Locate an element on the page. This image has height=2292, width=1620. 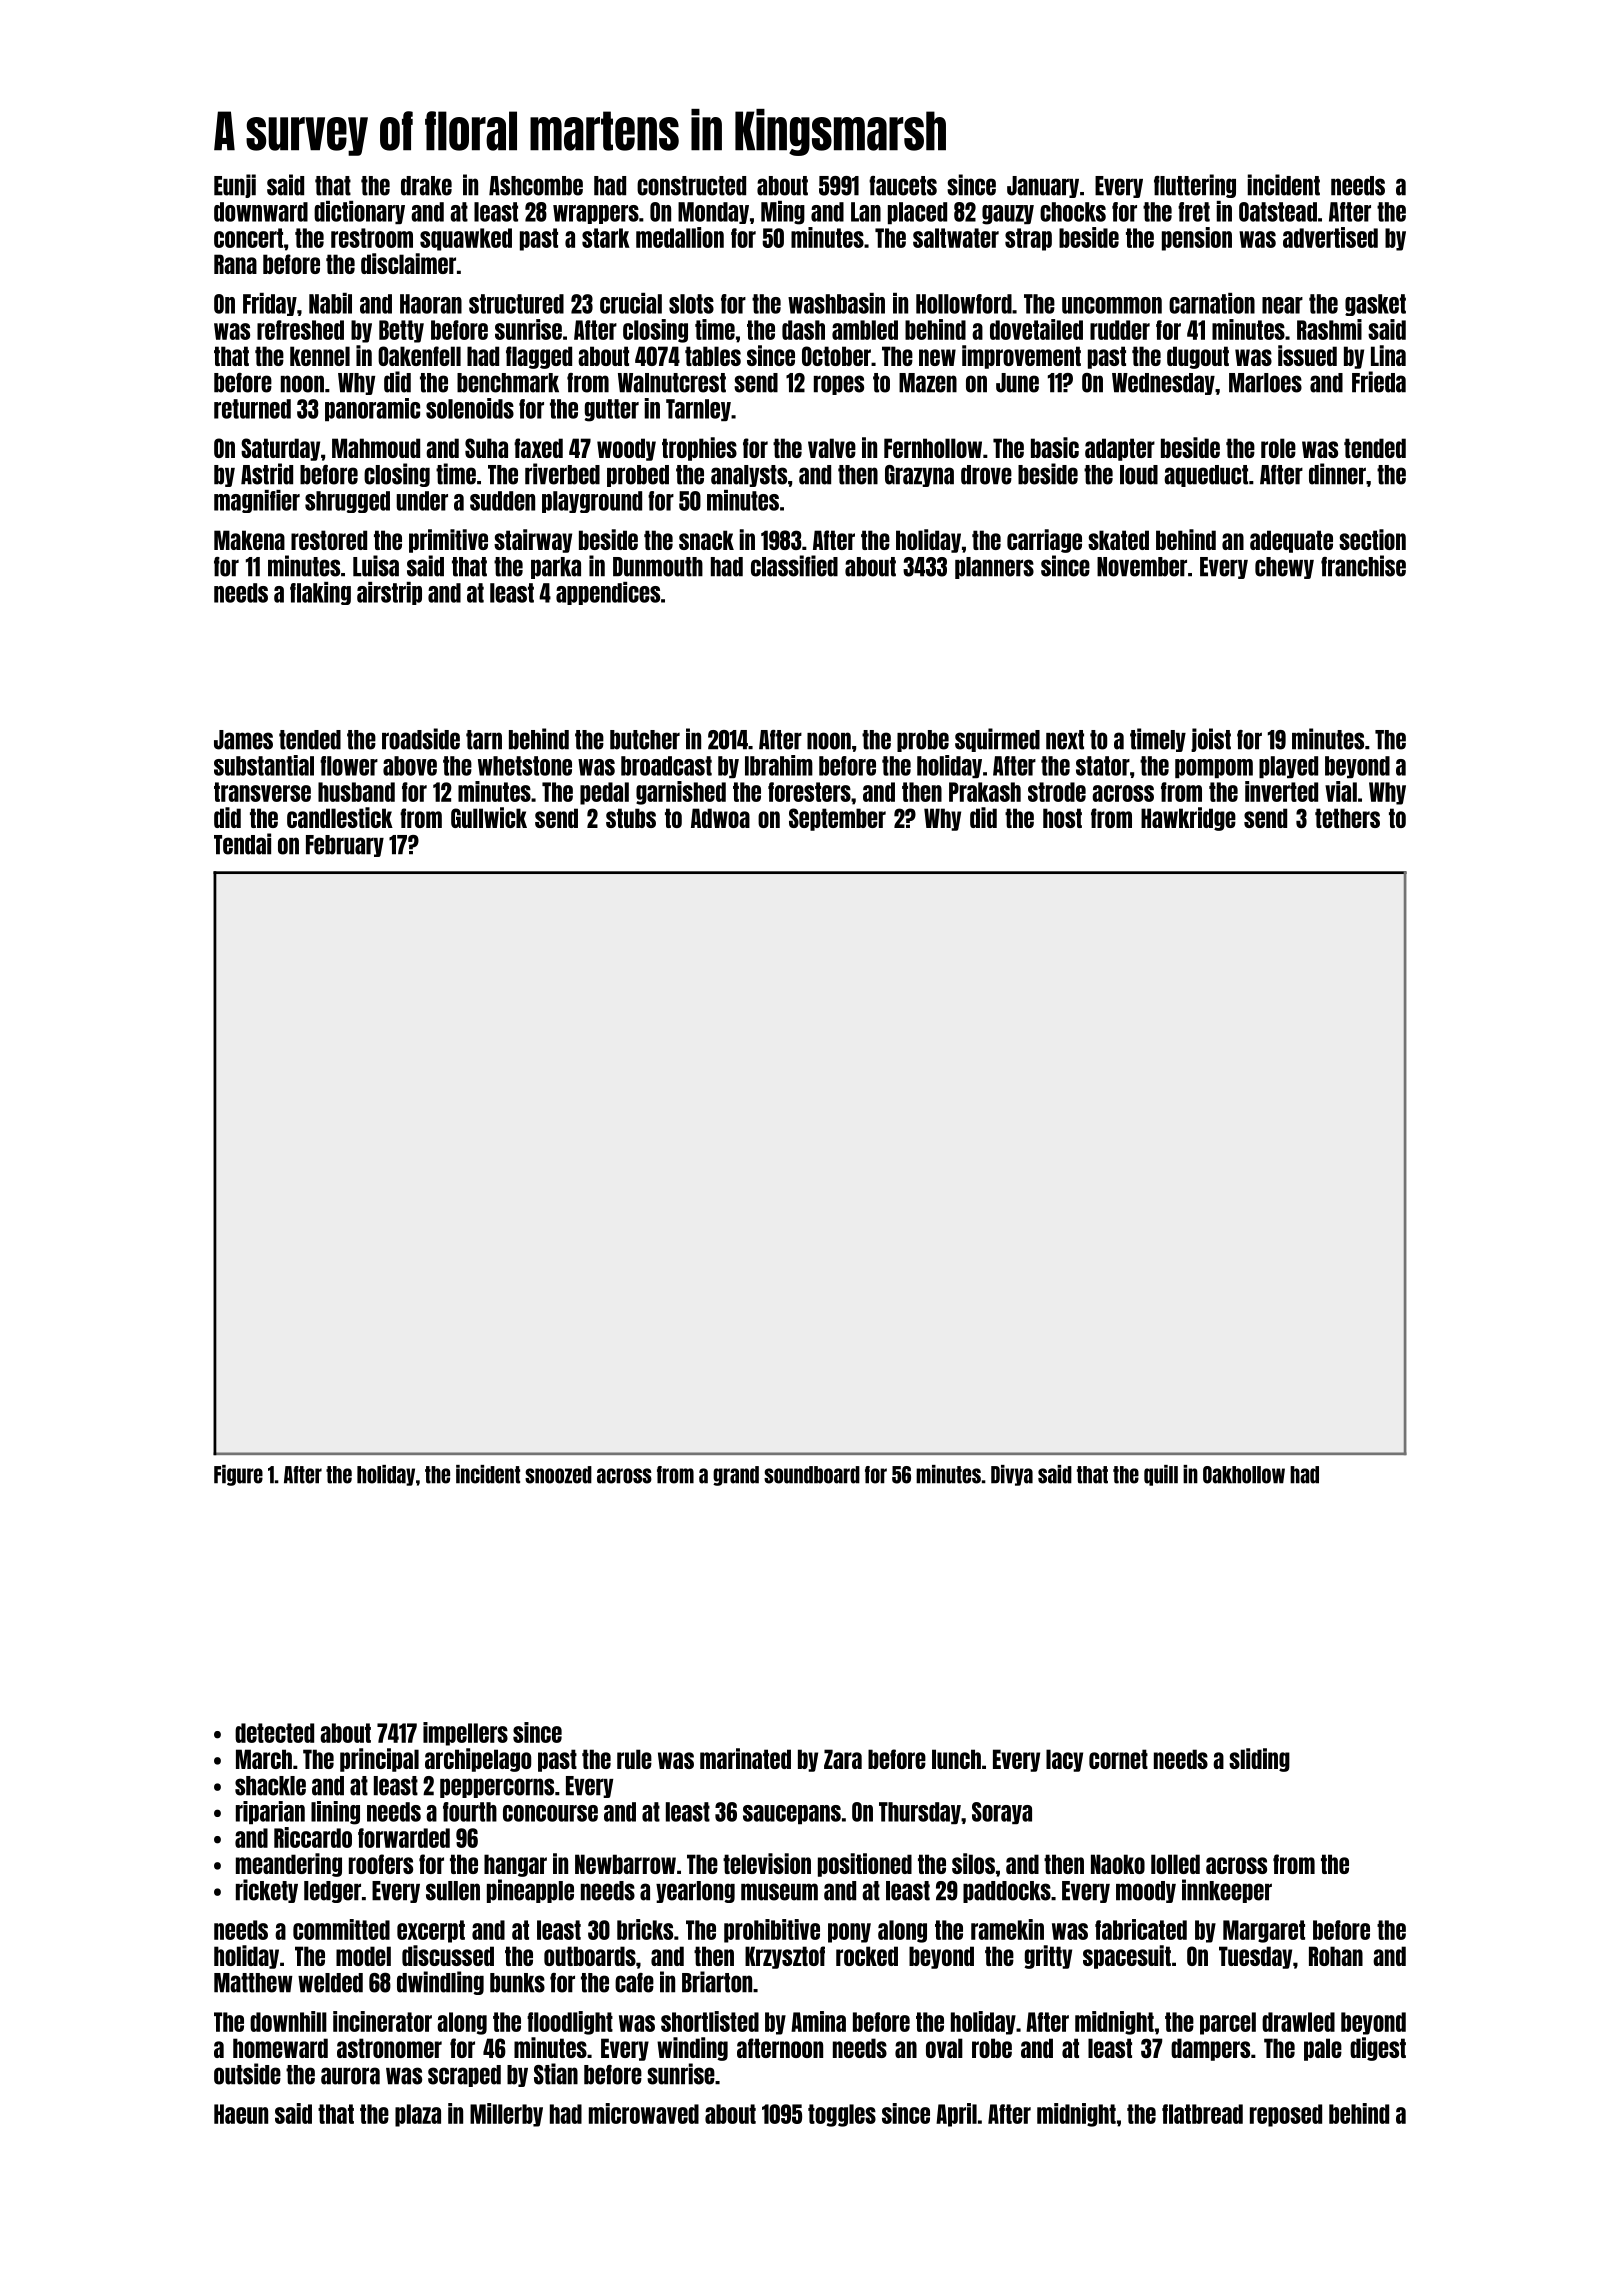
plaza is located at coordinates (418, 2115).
